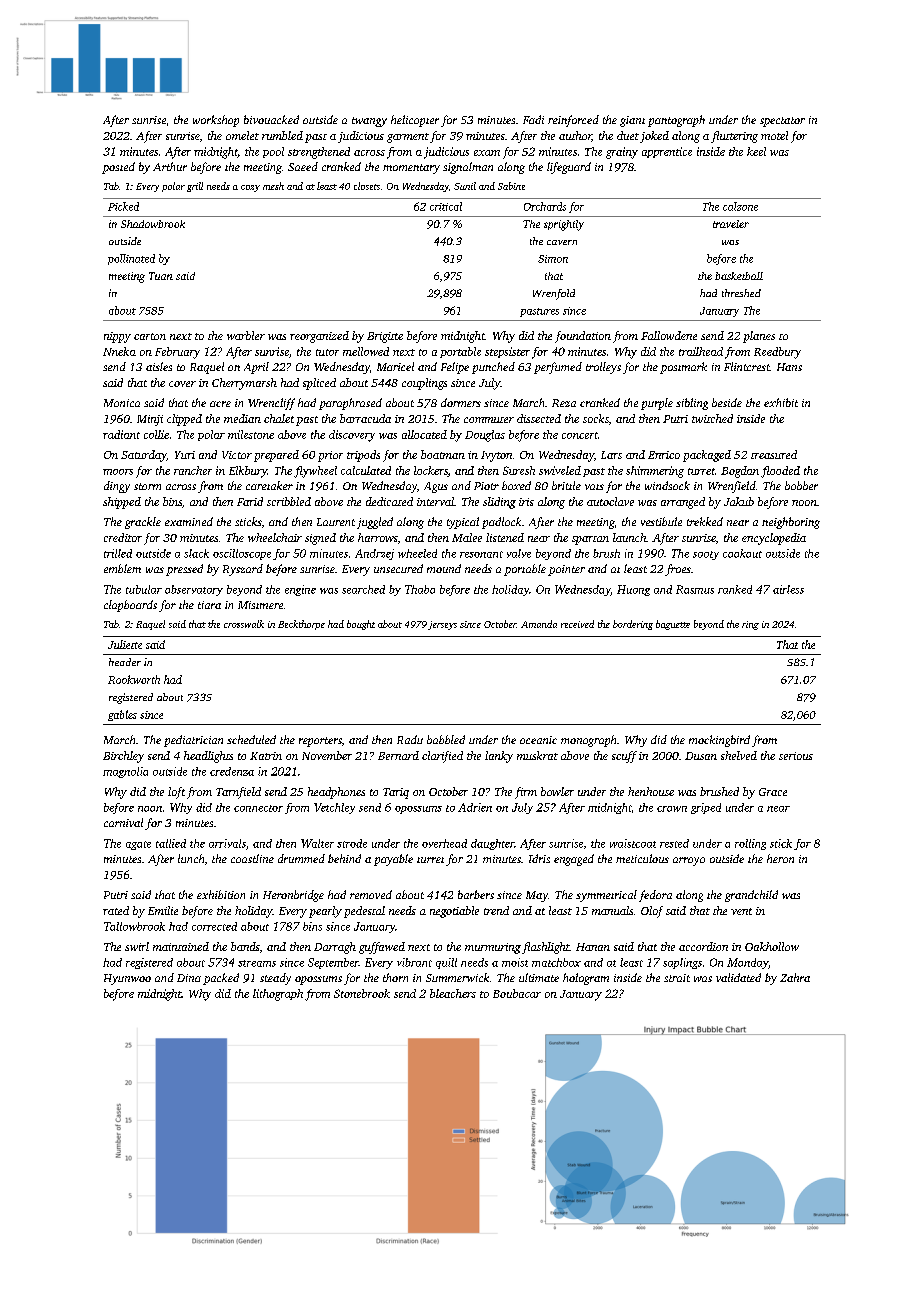  Describe the element at coordinates (676, 121) in the screenshot. I see `pantograph` at that location.
